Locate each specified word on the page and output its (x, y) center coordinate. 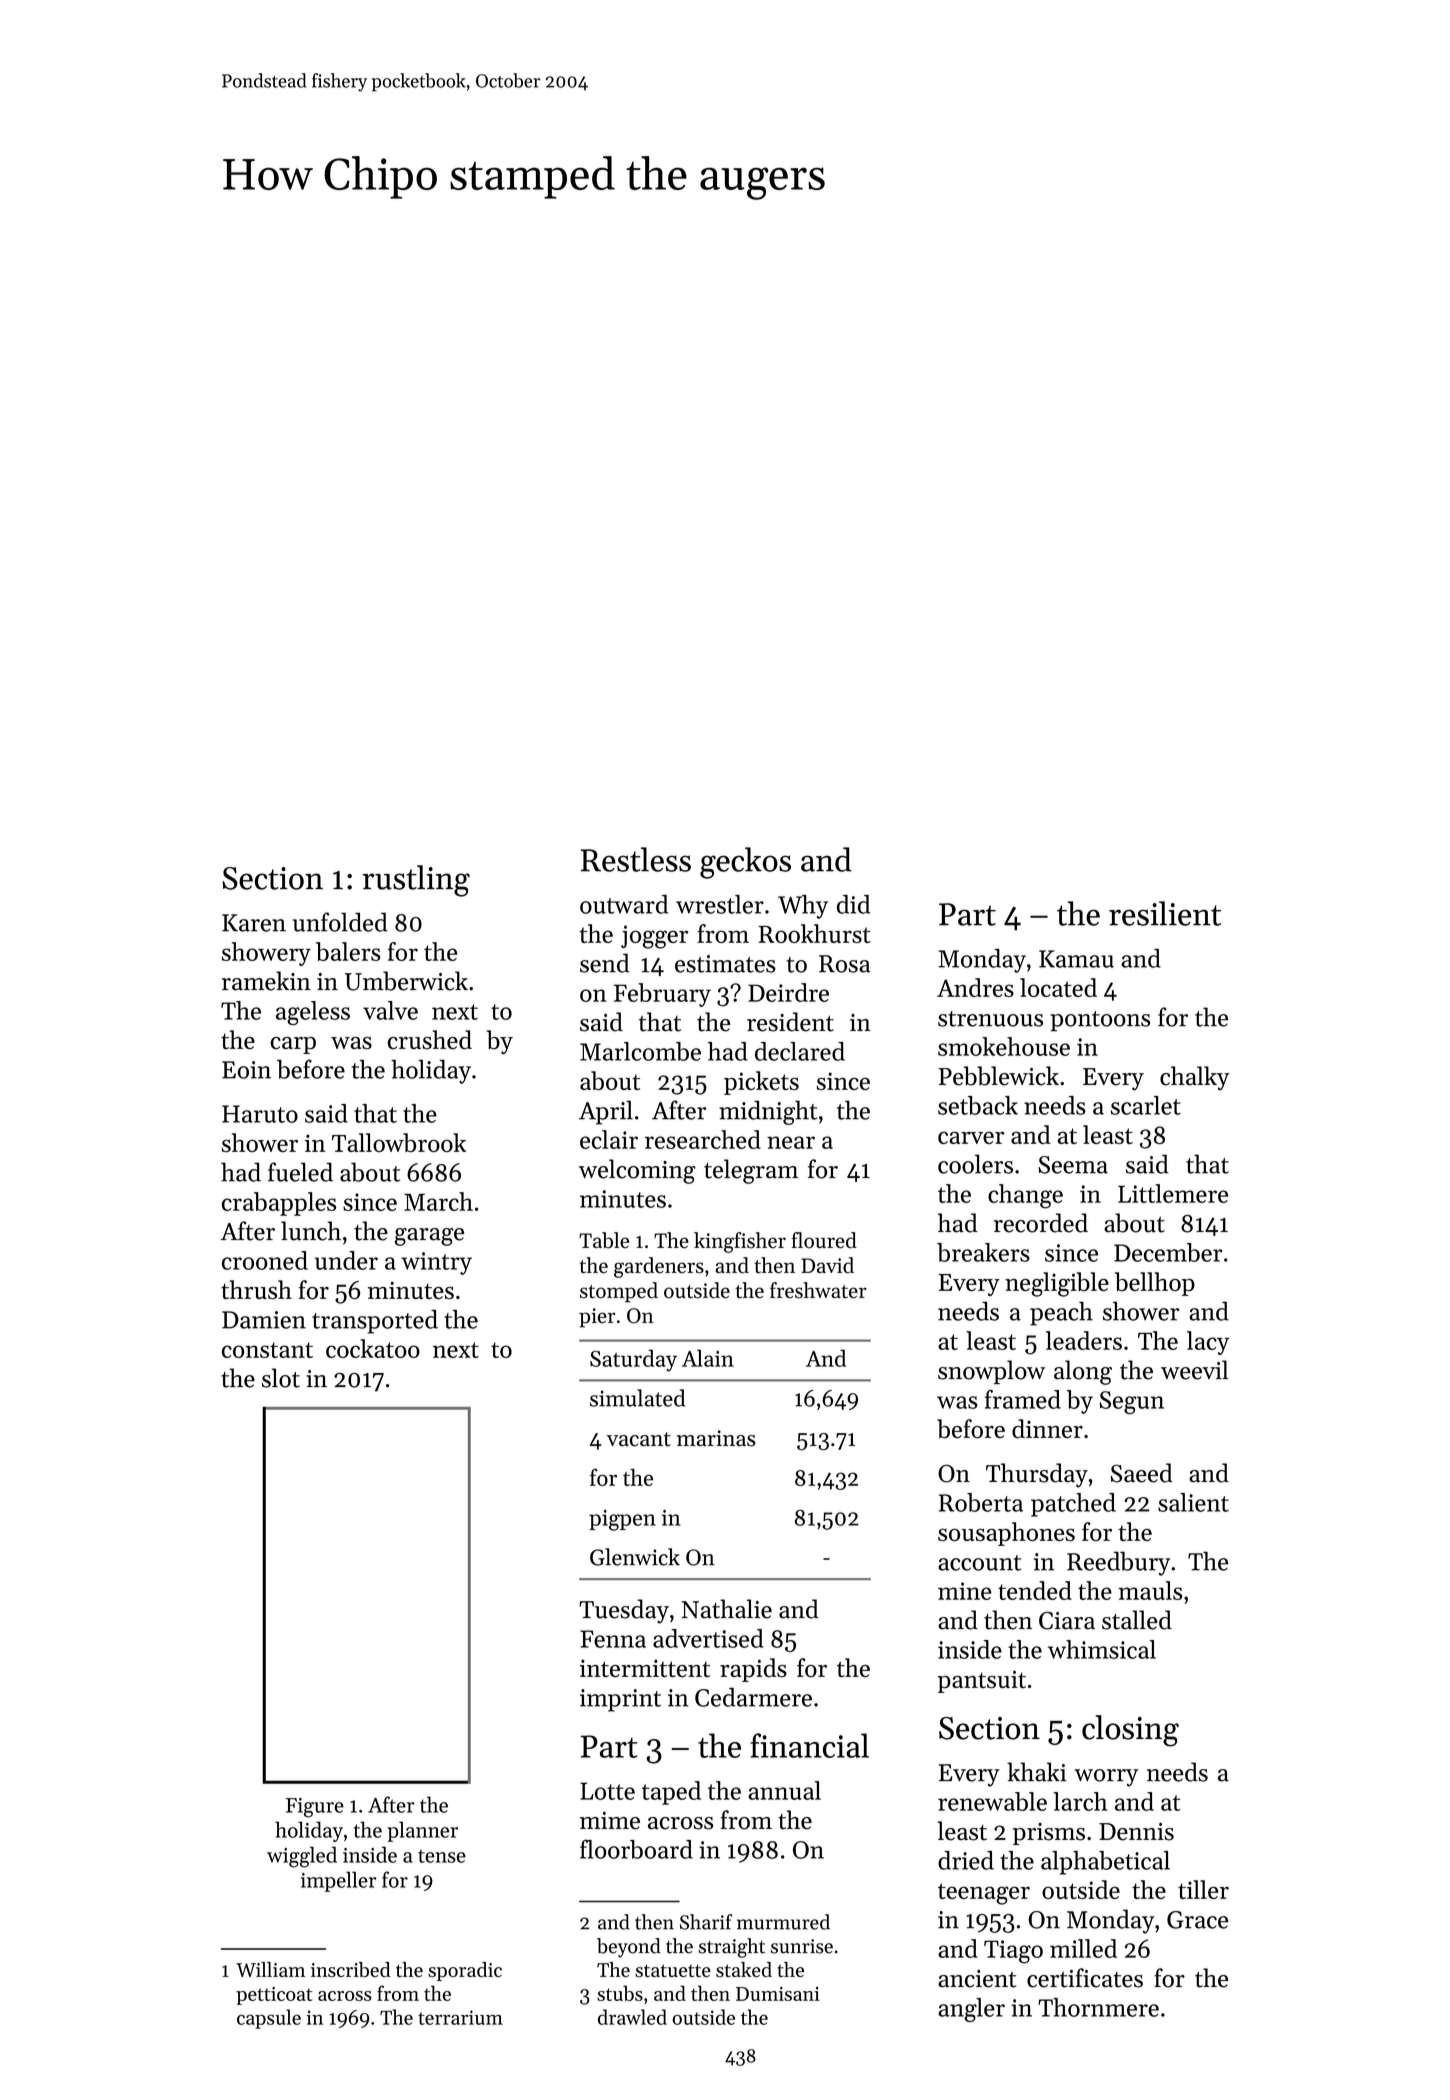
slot (281, 1378)
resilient (1165, 913)
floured (824, 1240)
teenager (984, 1894)
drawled (632, 2017)
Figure (315, 1808)
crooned (265, 1260)
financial (809, 1745)
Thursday (1037, 1475)
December (1168, 1252)
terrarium (460, 2017)
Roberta (981, 1502)
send (605, 963)
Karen (254, 923)
